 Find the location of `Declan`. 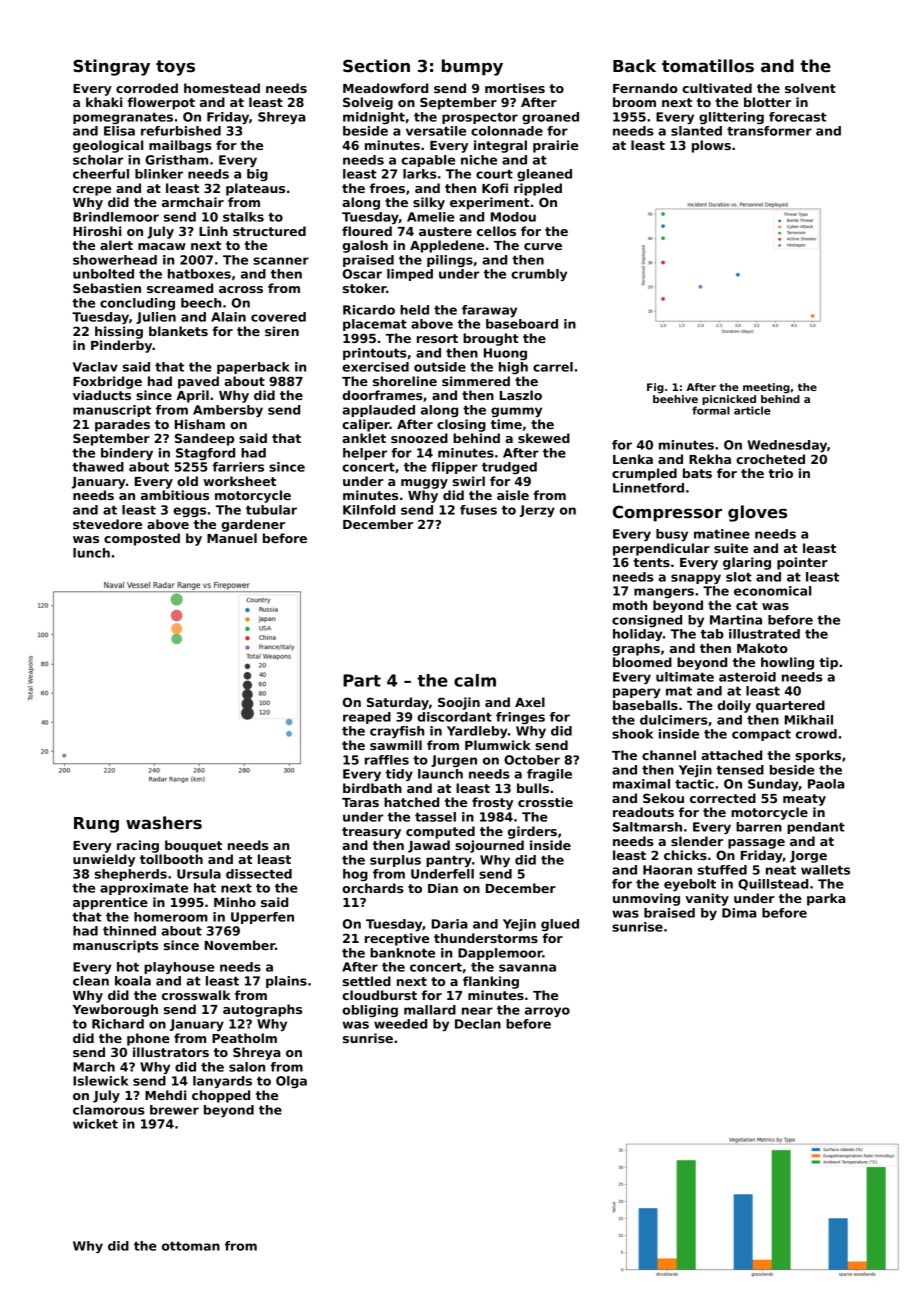

Declan is located at coordinates (478, 1024).
